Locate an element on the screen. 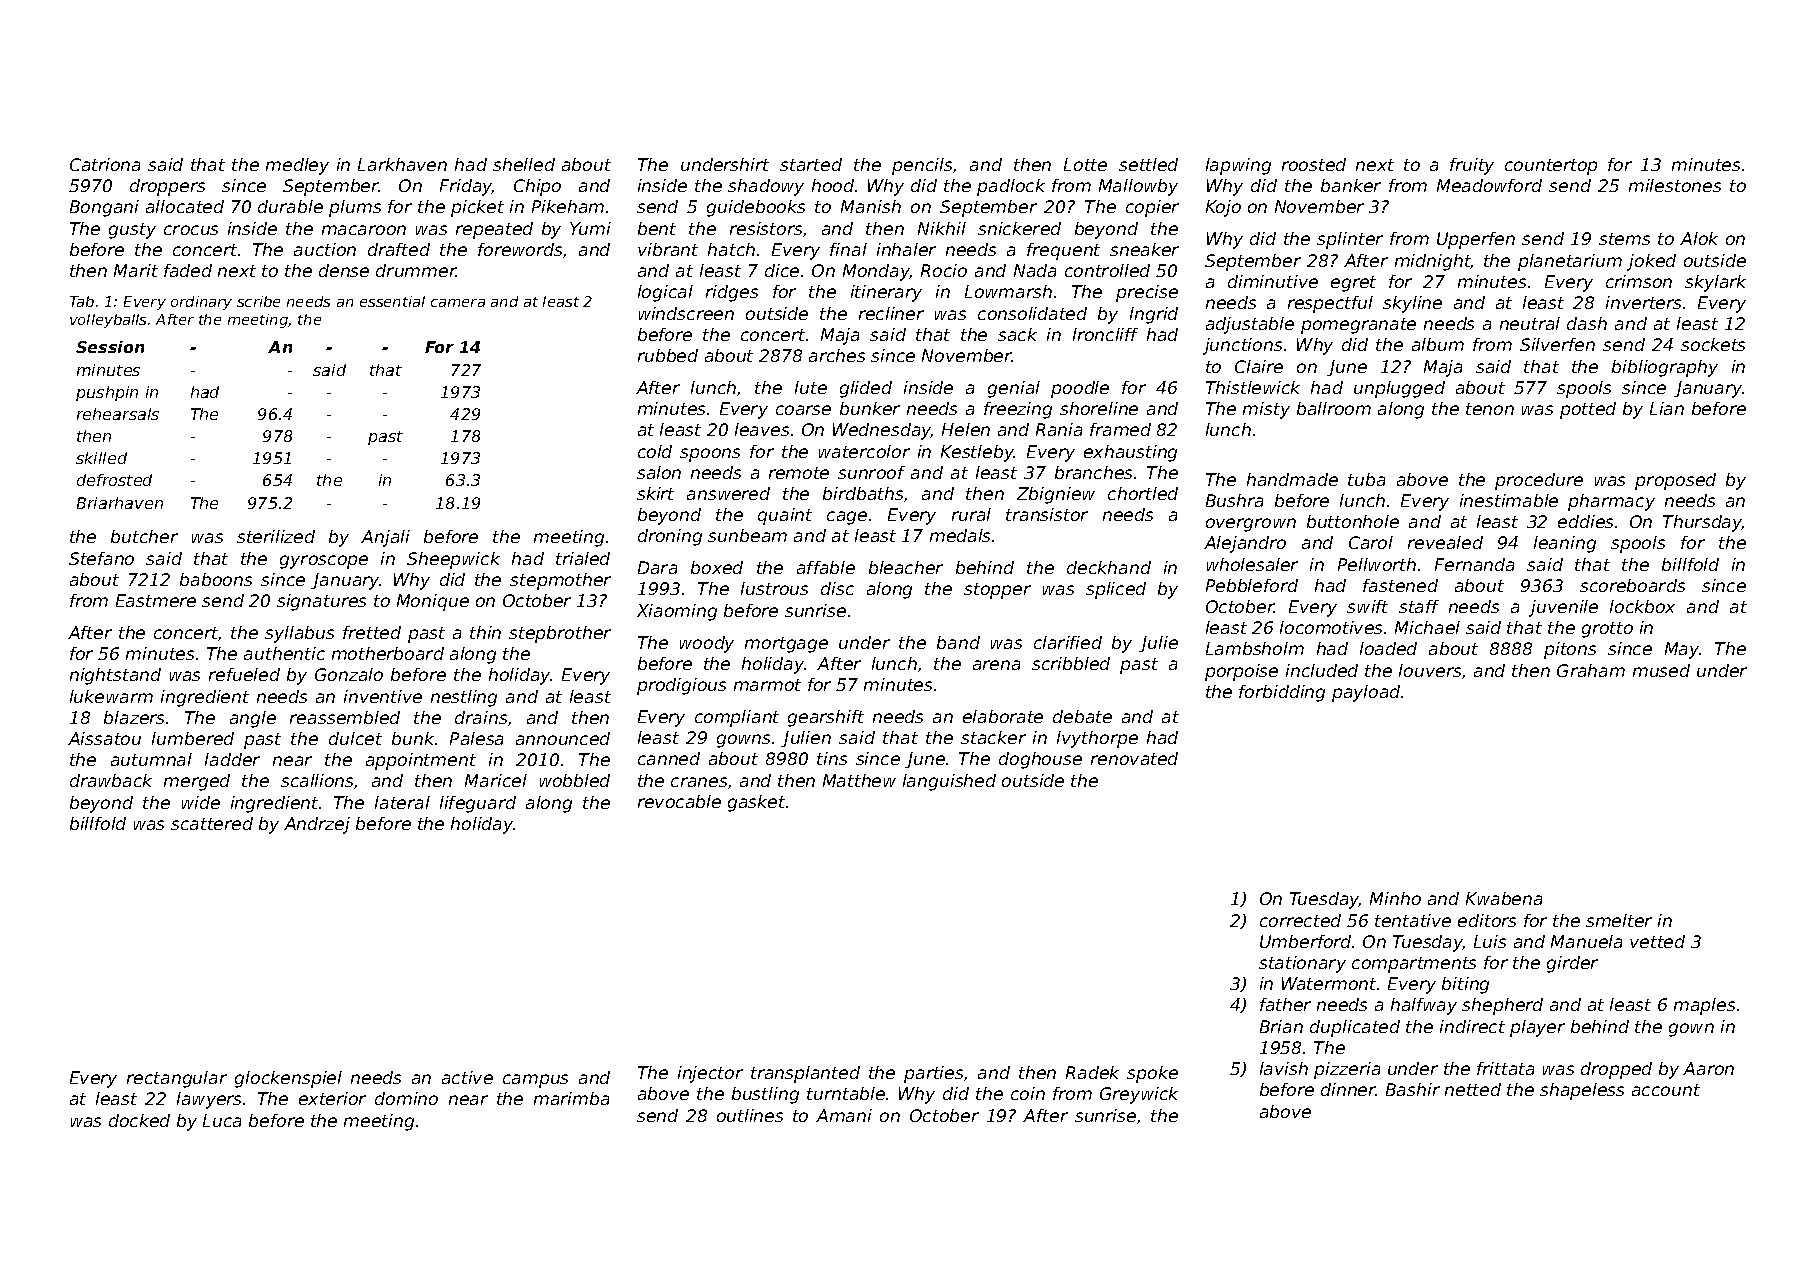 This screenshot has height=1284, width=1816. Fernanda is located at coordinates (1474, 564).
